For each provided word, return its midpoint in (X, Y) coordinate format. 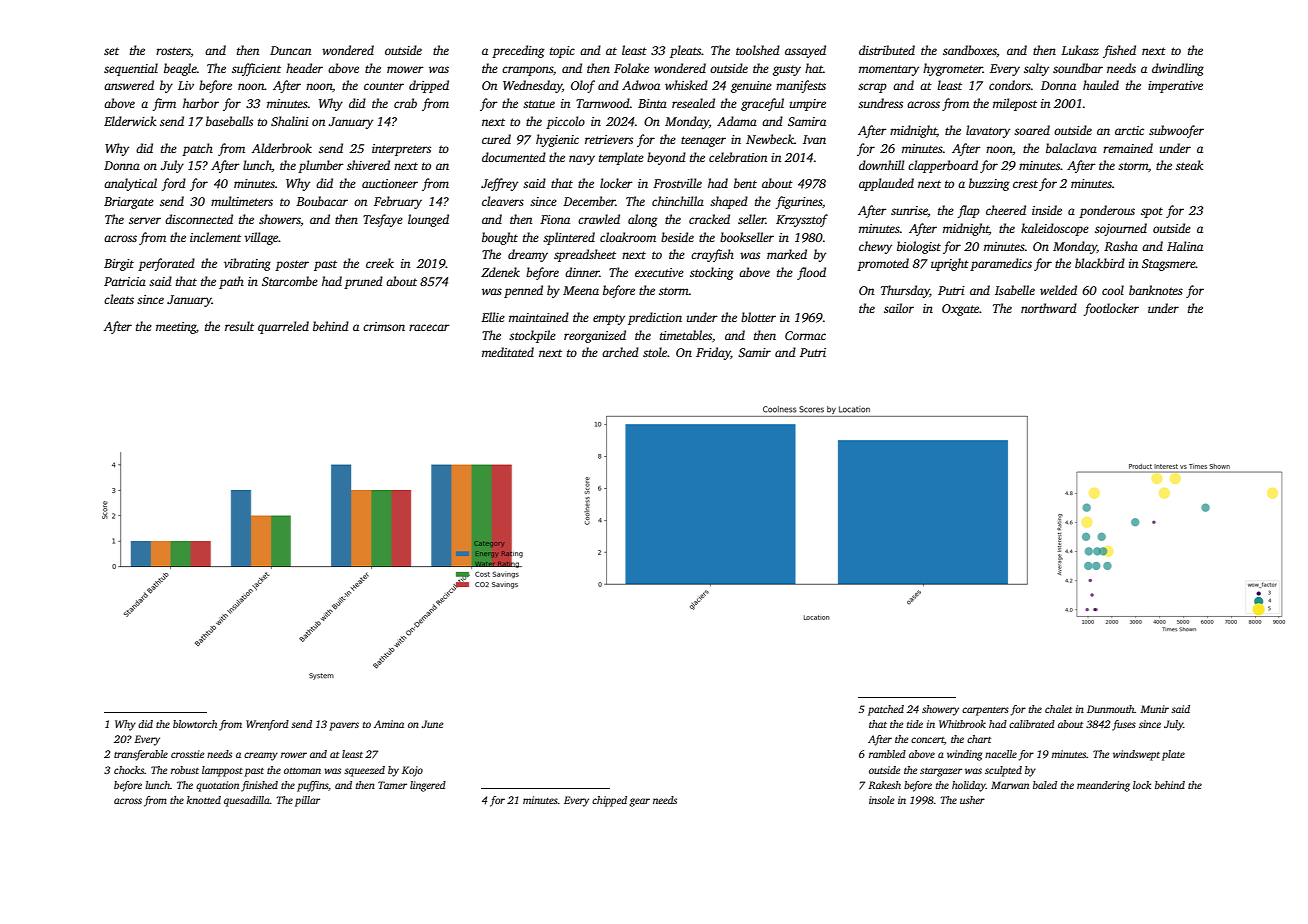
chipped (609, 801)
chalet (1058, 709)
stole (655, 352)
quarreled (283, 327)
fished (1119, 51)
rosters (173, 51)
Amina (389, 724)
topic (562, 52)
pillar (307, 801)
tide (915, 724)
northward (1049, 308)
